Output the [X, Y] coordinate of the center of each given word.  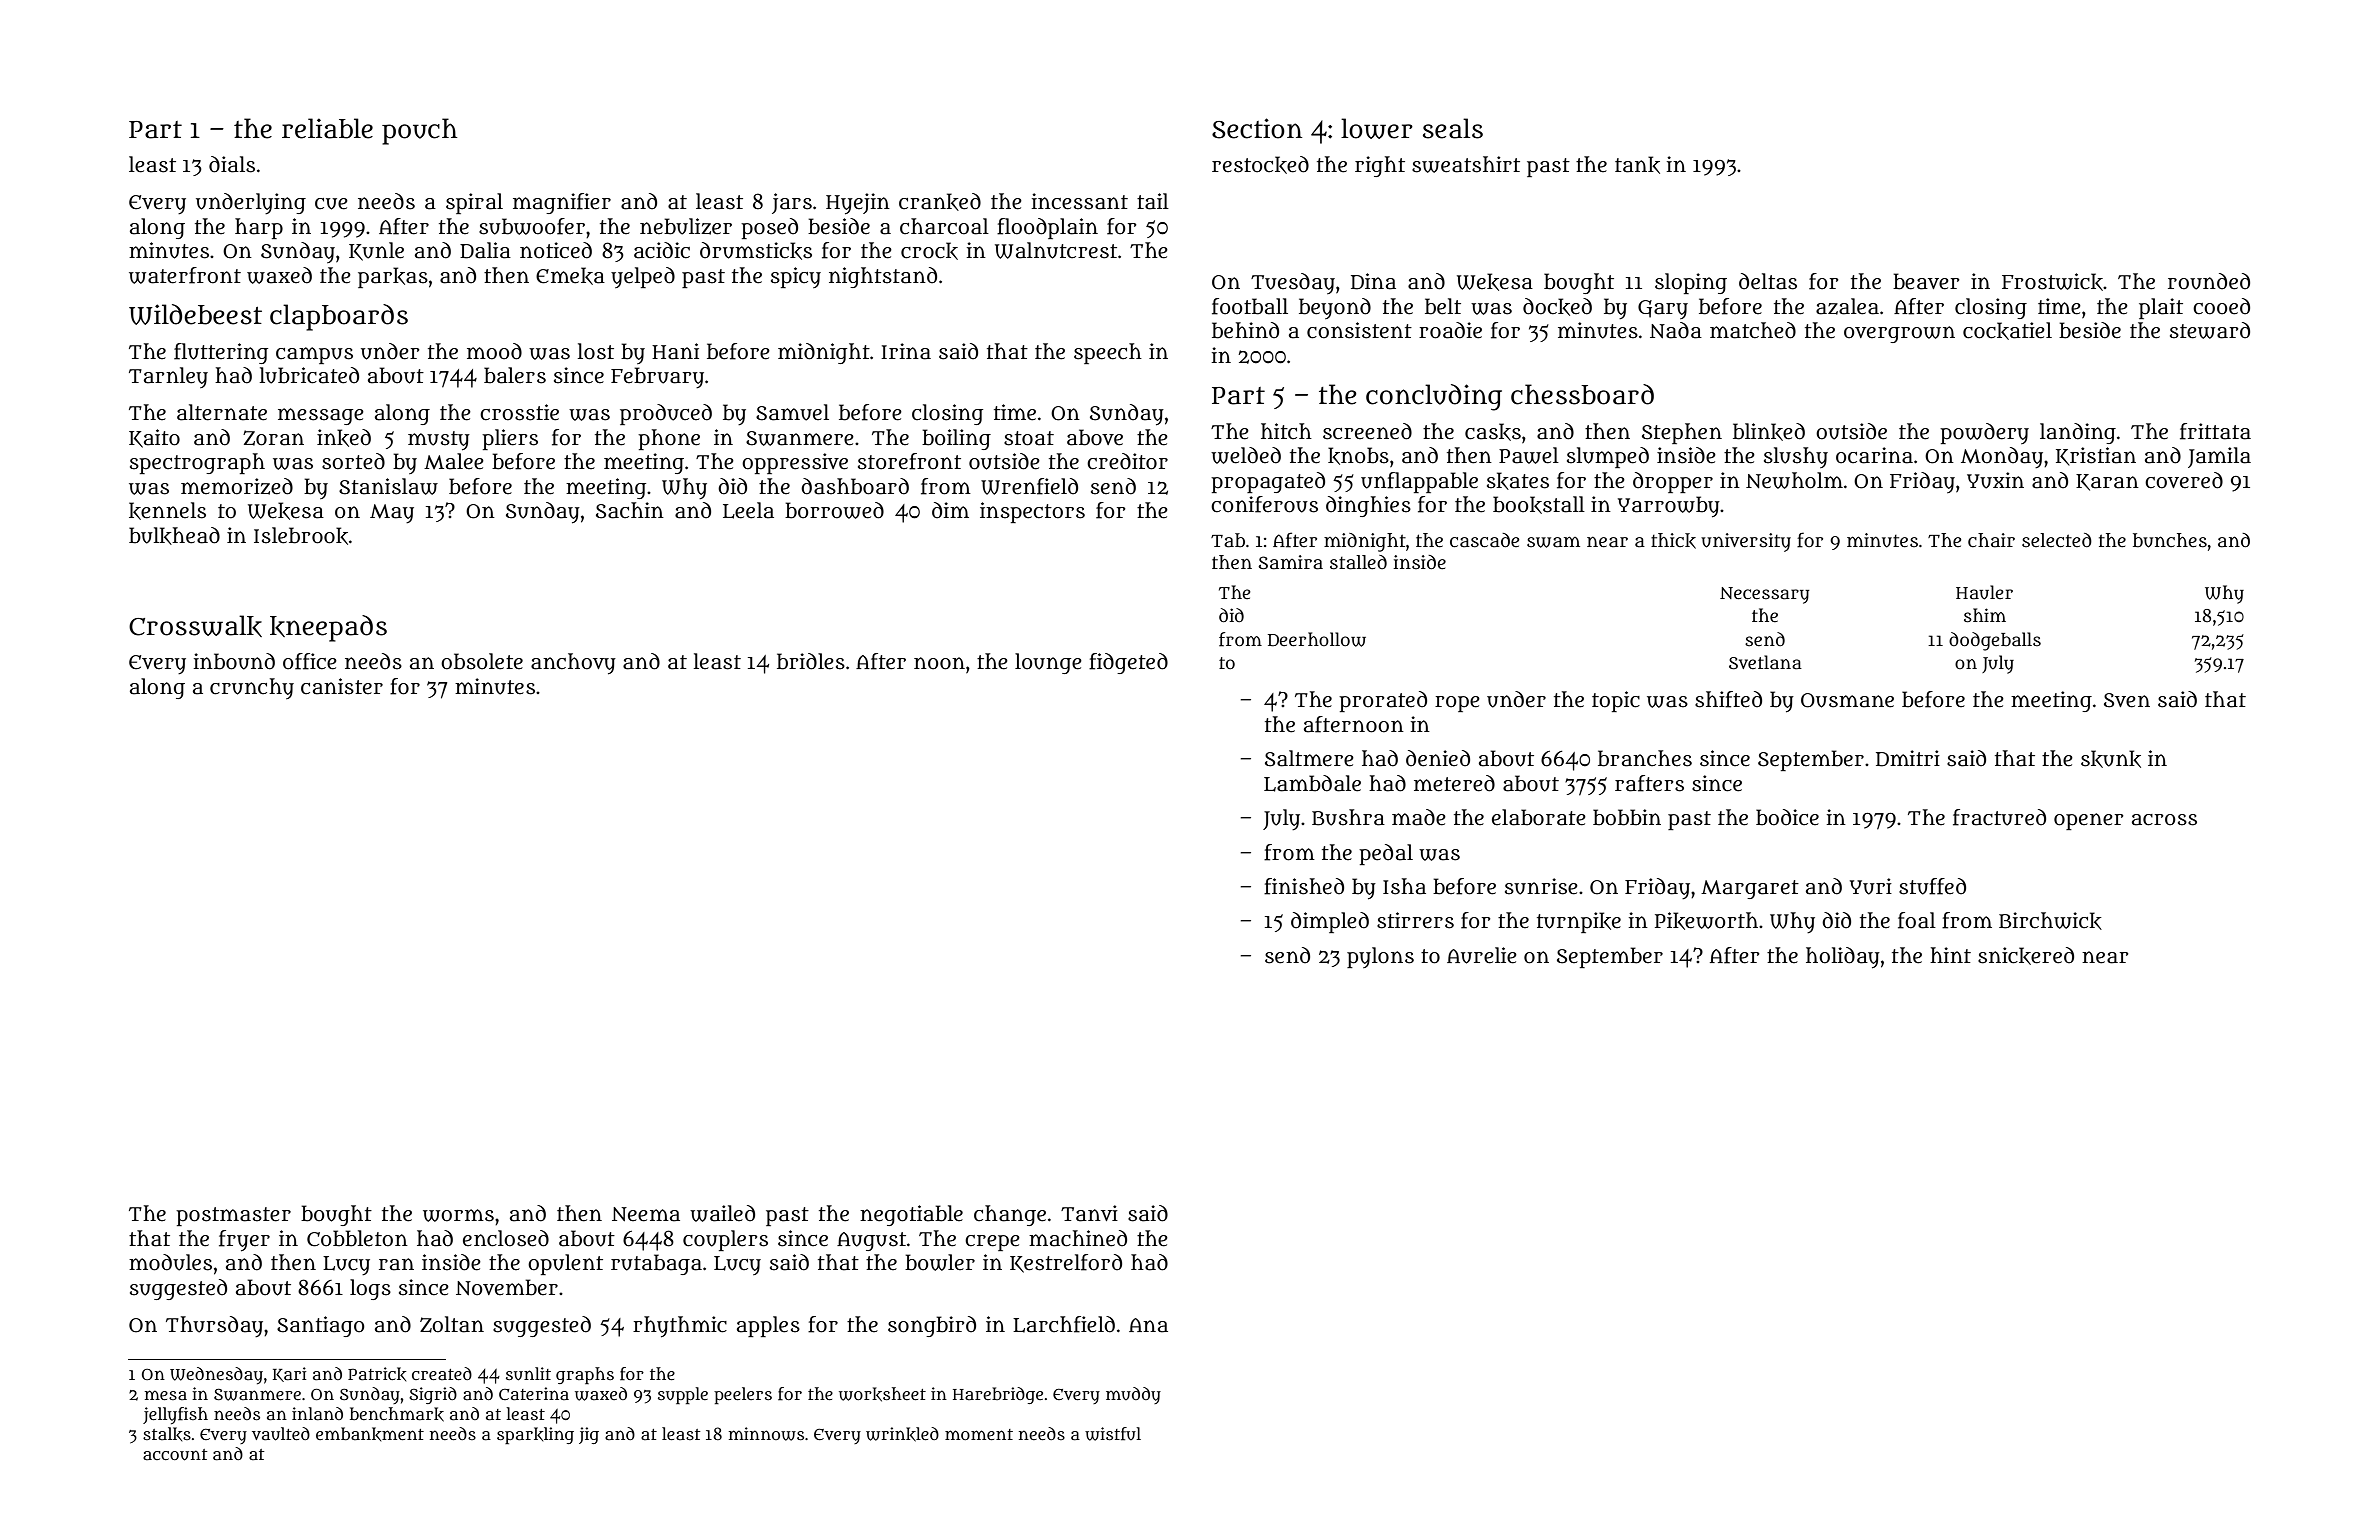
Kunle [376, 251]
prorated [1383, 701]
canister [342, 686]
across [2164, 820]
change [1010, 1215]
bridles [811, 661]
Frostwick [2052, 282]
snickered [2026, 956]
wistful [1113, 1434]
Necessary [1765, 595]
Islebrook [301, 536]
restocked [1260, 165]
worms [458, 1215]
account [175, 1455]
